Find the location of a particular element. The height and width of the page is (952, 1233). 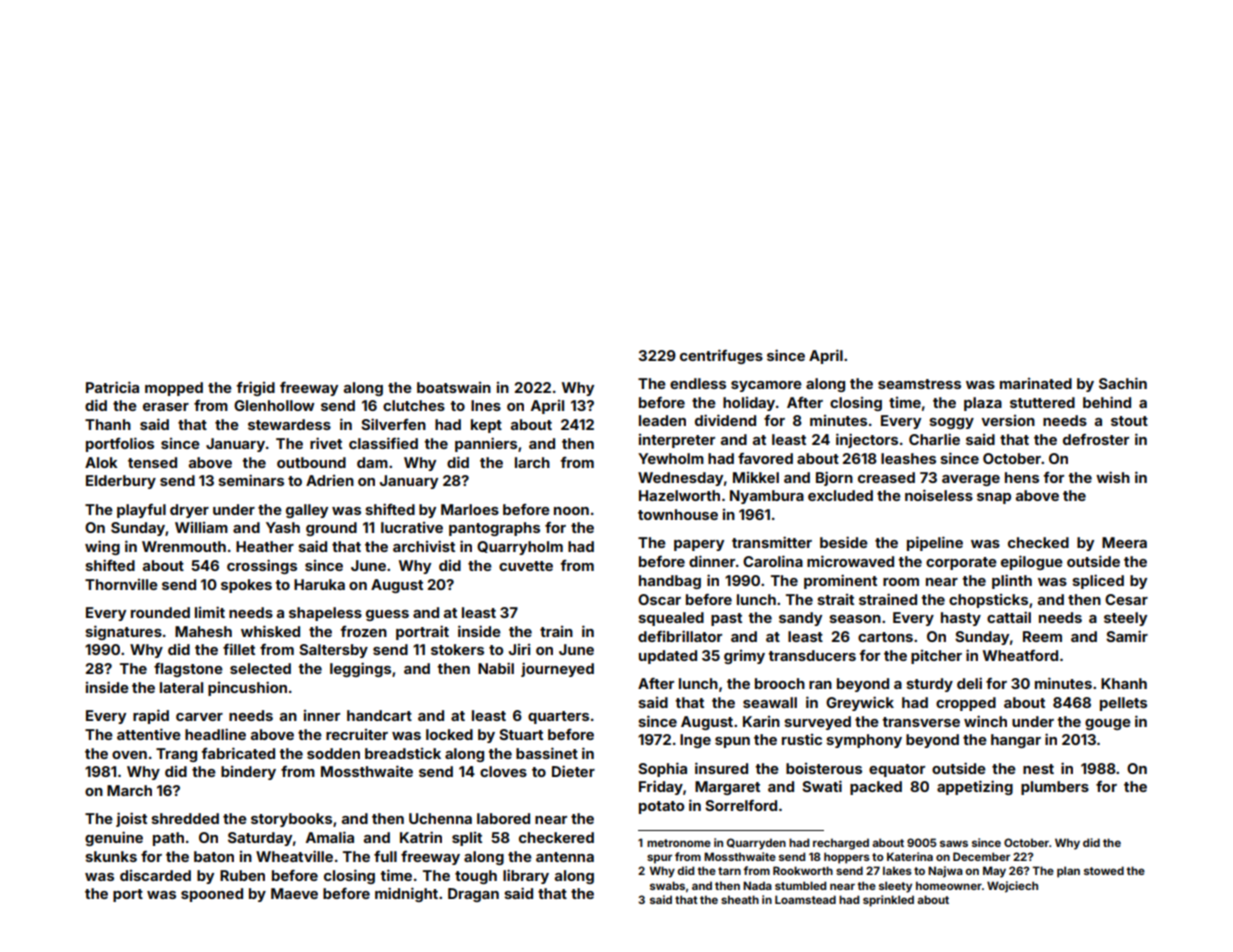

centrifuges is located at coordinates (721, 356).
